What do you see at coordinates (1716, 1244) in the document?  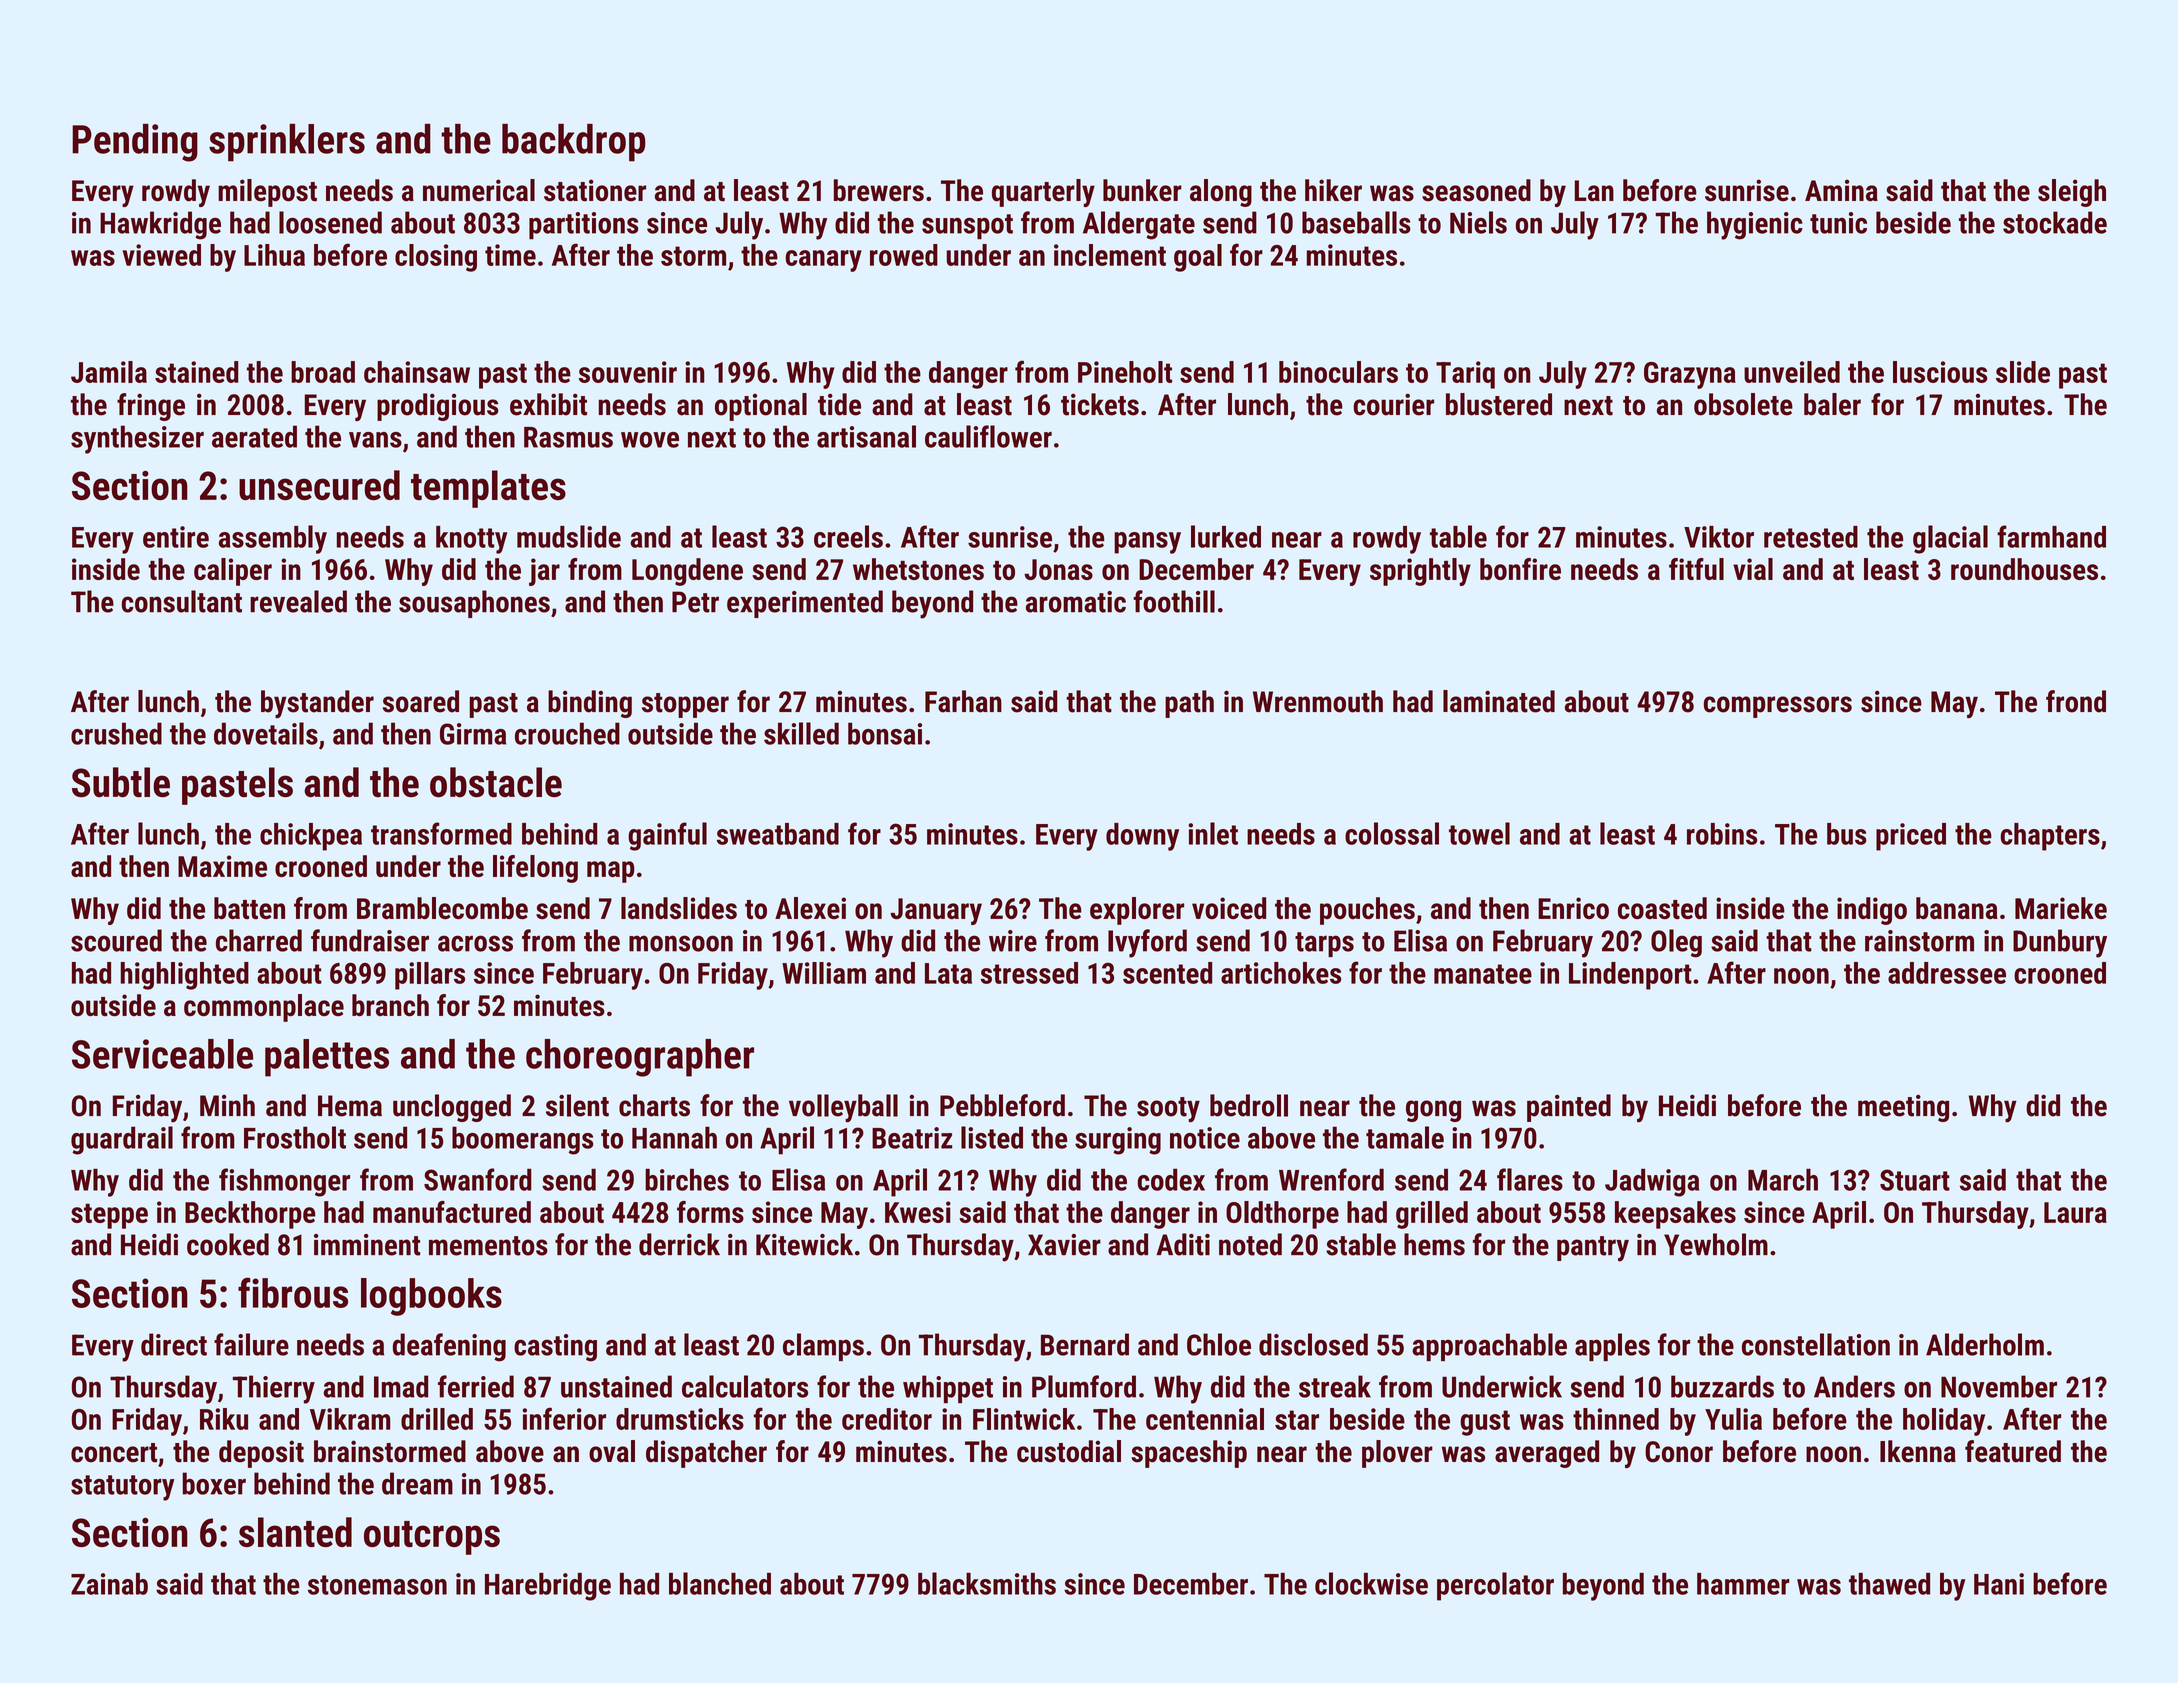 I see `Yewholm` at bounding box center [1716, 1244].
